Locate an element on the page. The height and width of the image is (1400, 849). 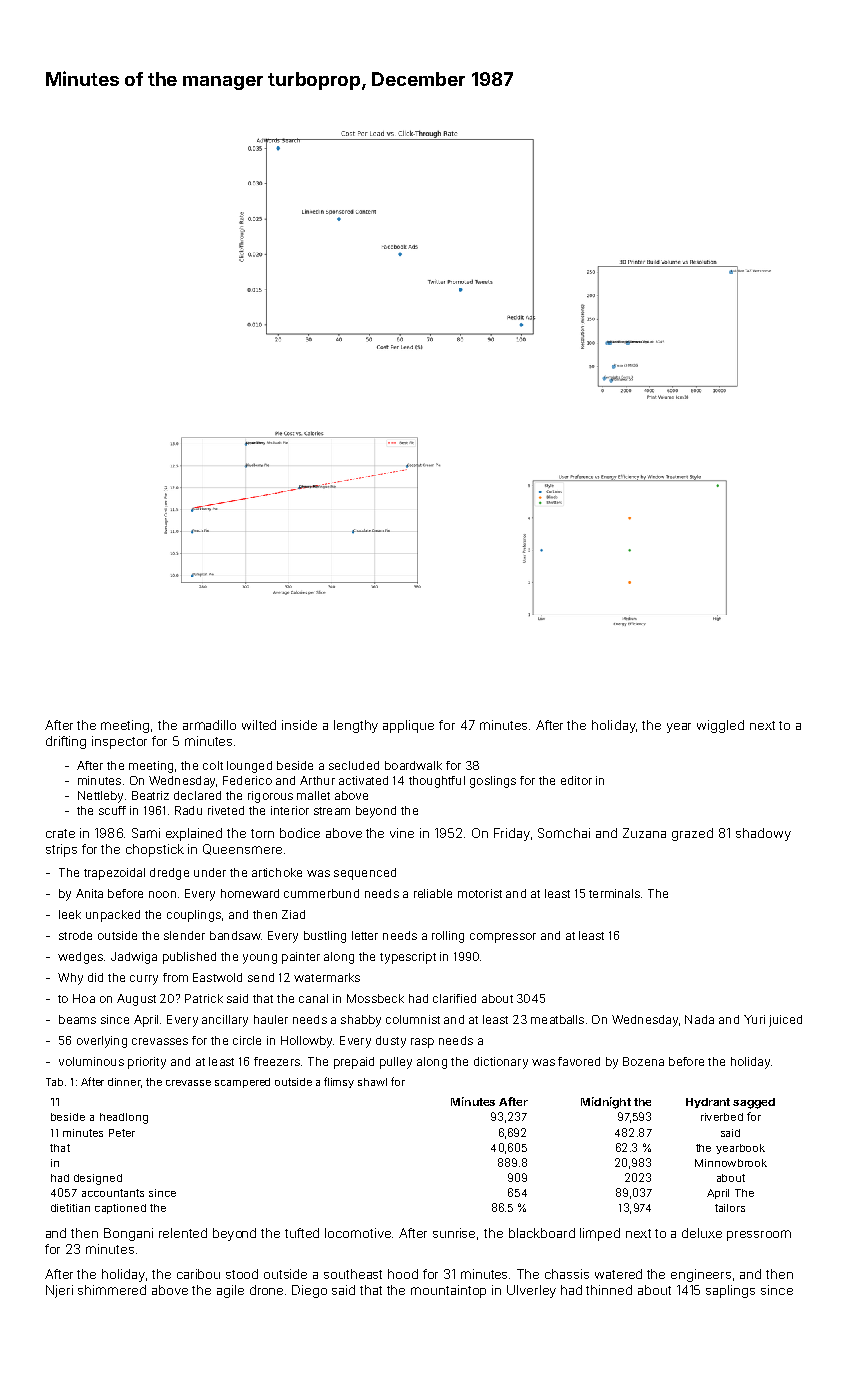
Anita is located at coordinates (89, 893).
